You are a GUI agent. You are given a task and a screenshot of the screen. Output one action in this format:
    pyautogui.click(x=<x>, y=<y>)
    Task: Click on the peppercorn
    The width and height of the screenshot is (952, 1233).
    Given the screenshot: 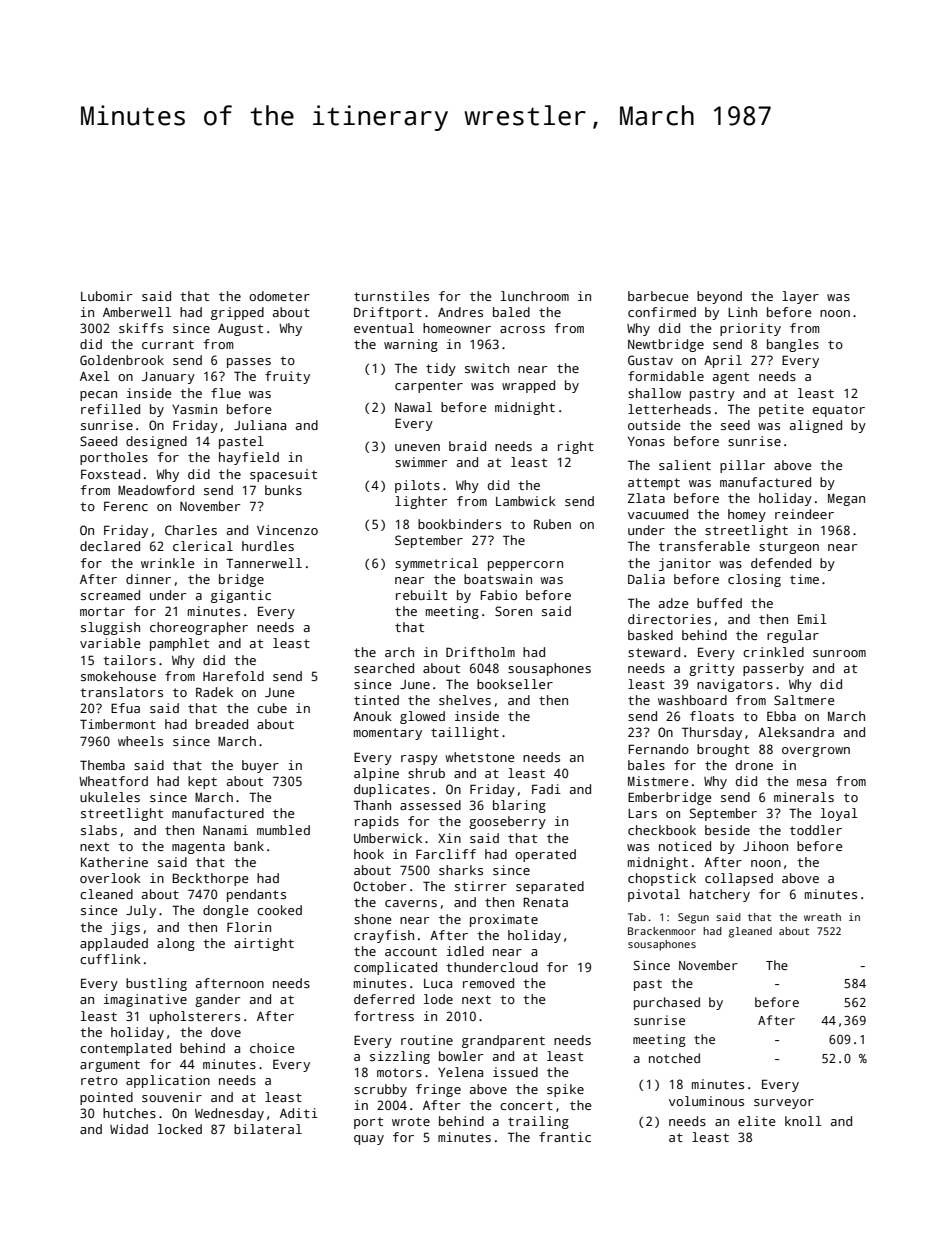 What is the action you would take?
    pyautogui.click(x=525, y=566)
